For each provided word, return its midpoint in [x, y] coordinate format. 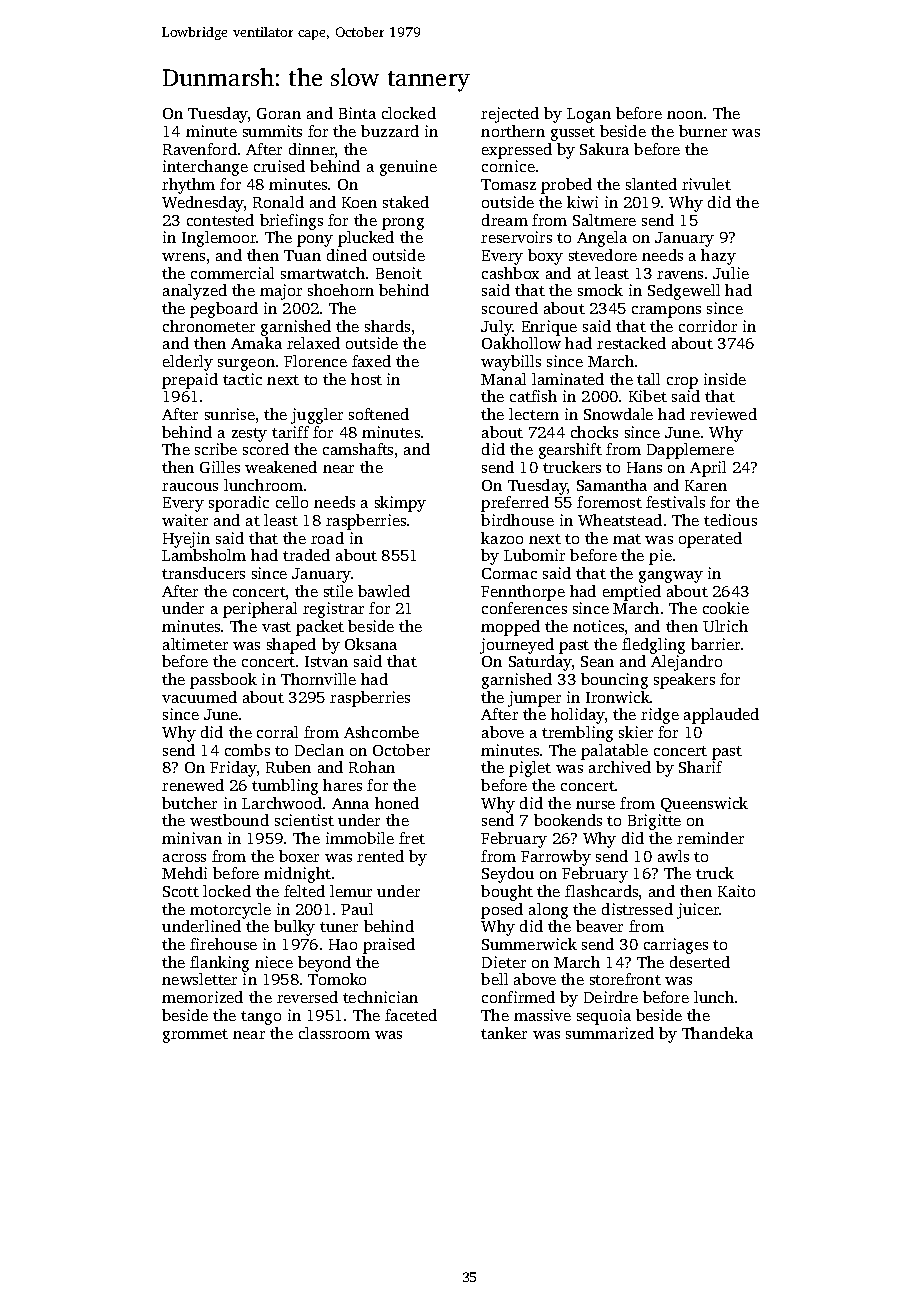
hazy [718, 257]
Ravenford [200, 149]
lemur [351, 891]
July [497, 328]
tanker [504, 1033]
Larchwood [282, 803]
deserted [700, 962]
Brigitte [654, 822]
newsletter [199, 979]
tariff [290, 432]
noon [685, 115]
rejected [510, 115]
